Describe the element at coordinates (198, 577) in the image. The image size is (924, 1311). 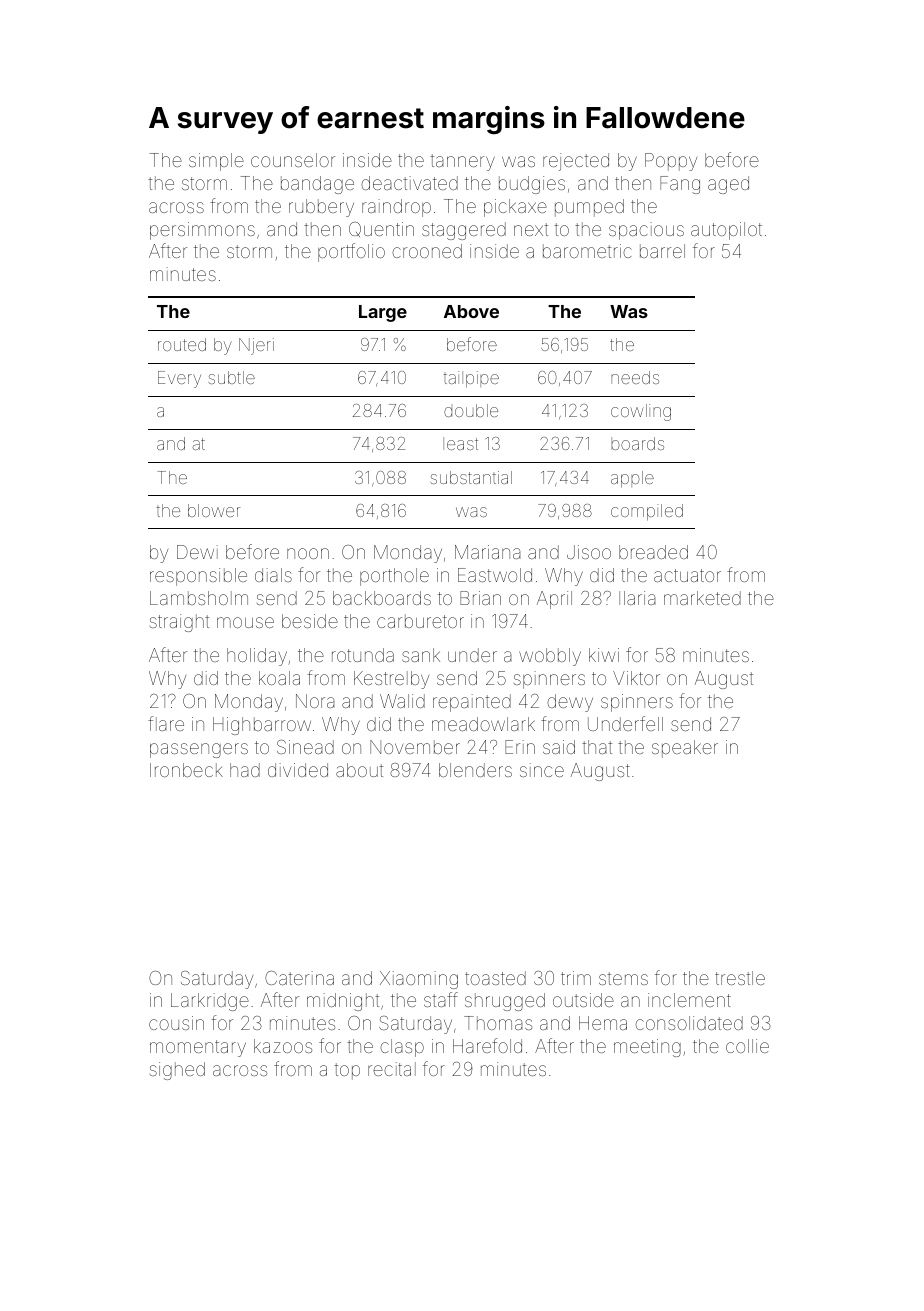
I see `responsible` at that location.
